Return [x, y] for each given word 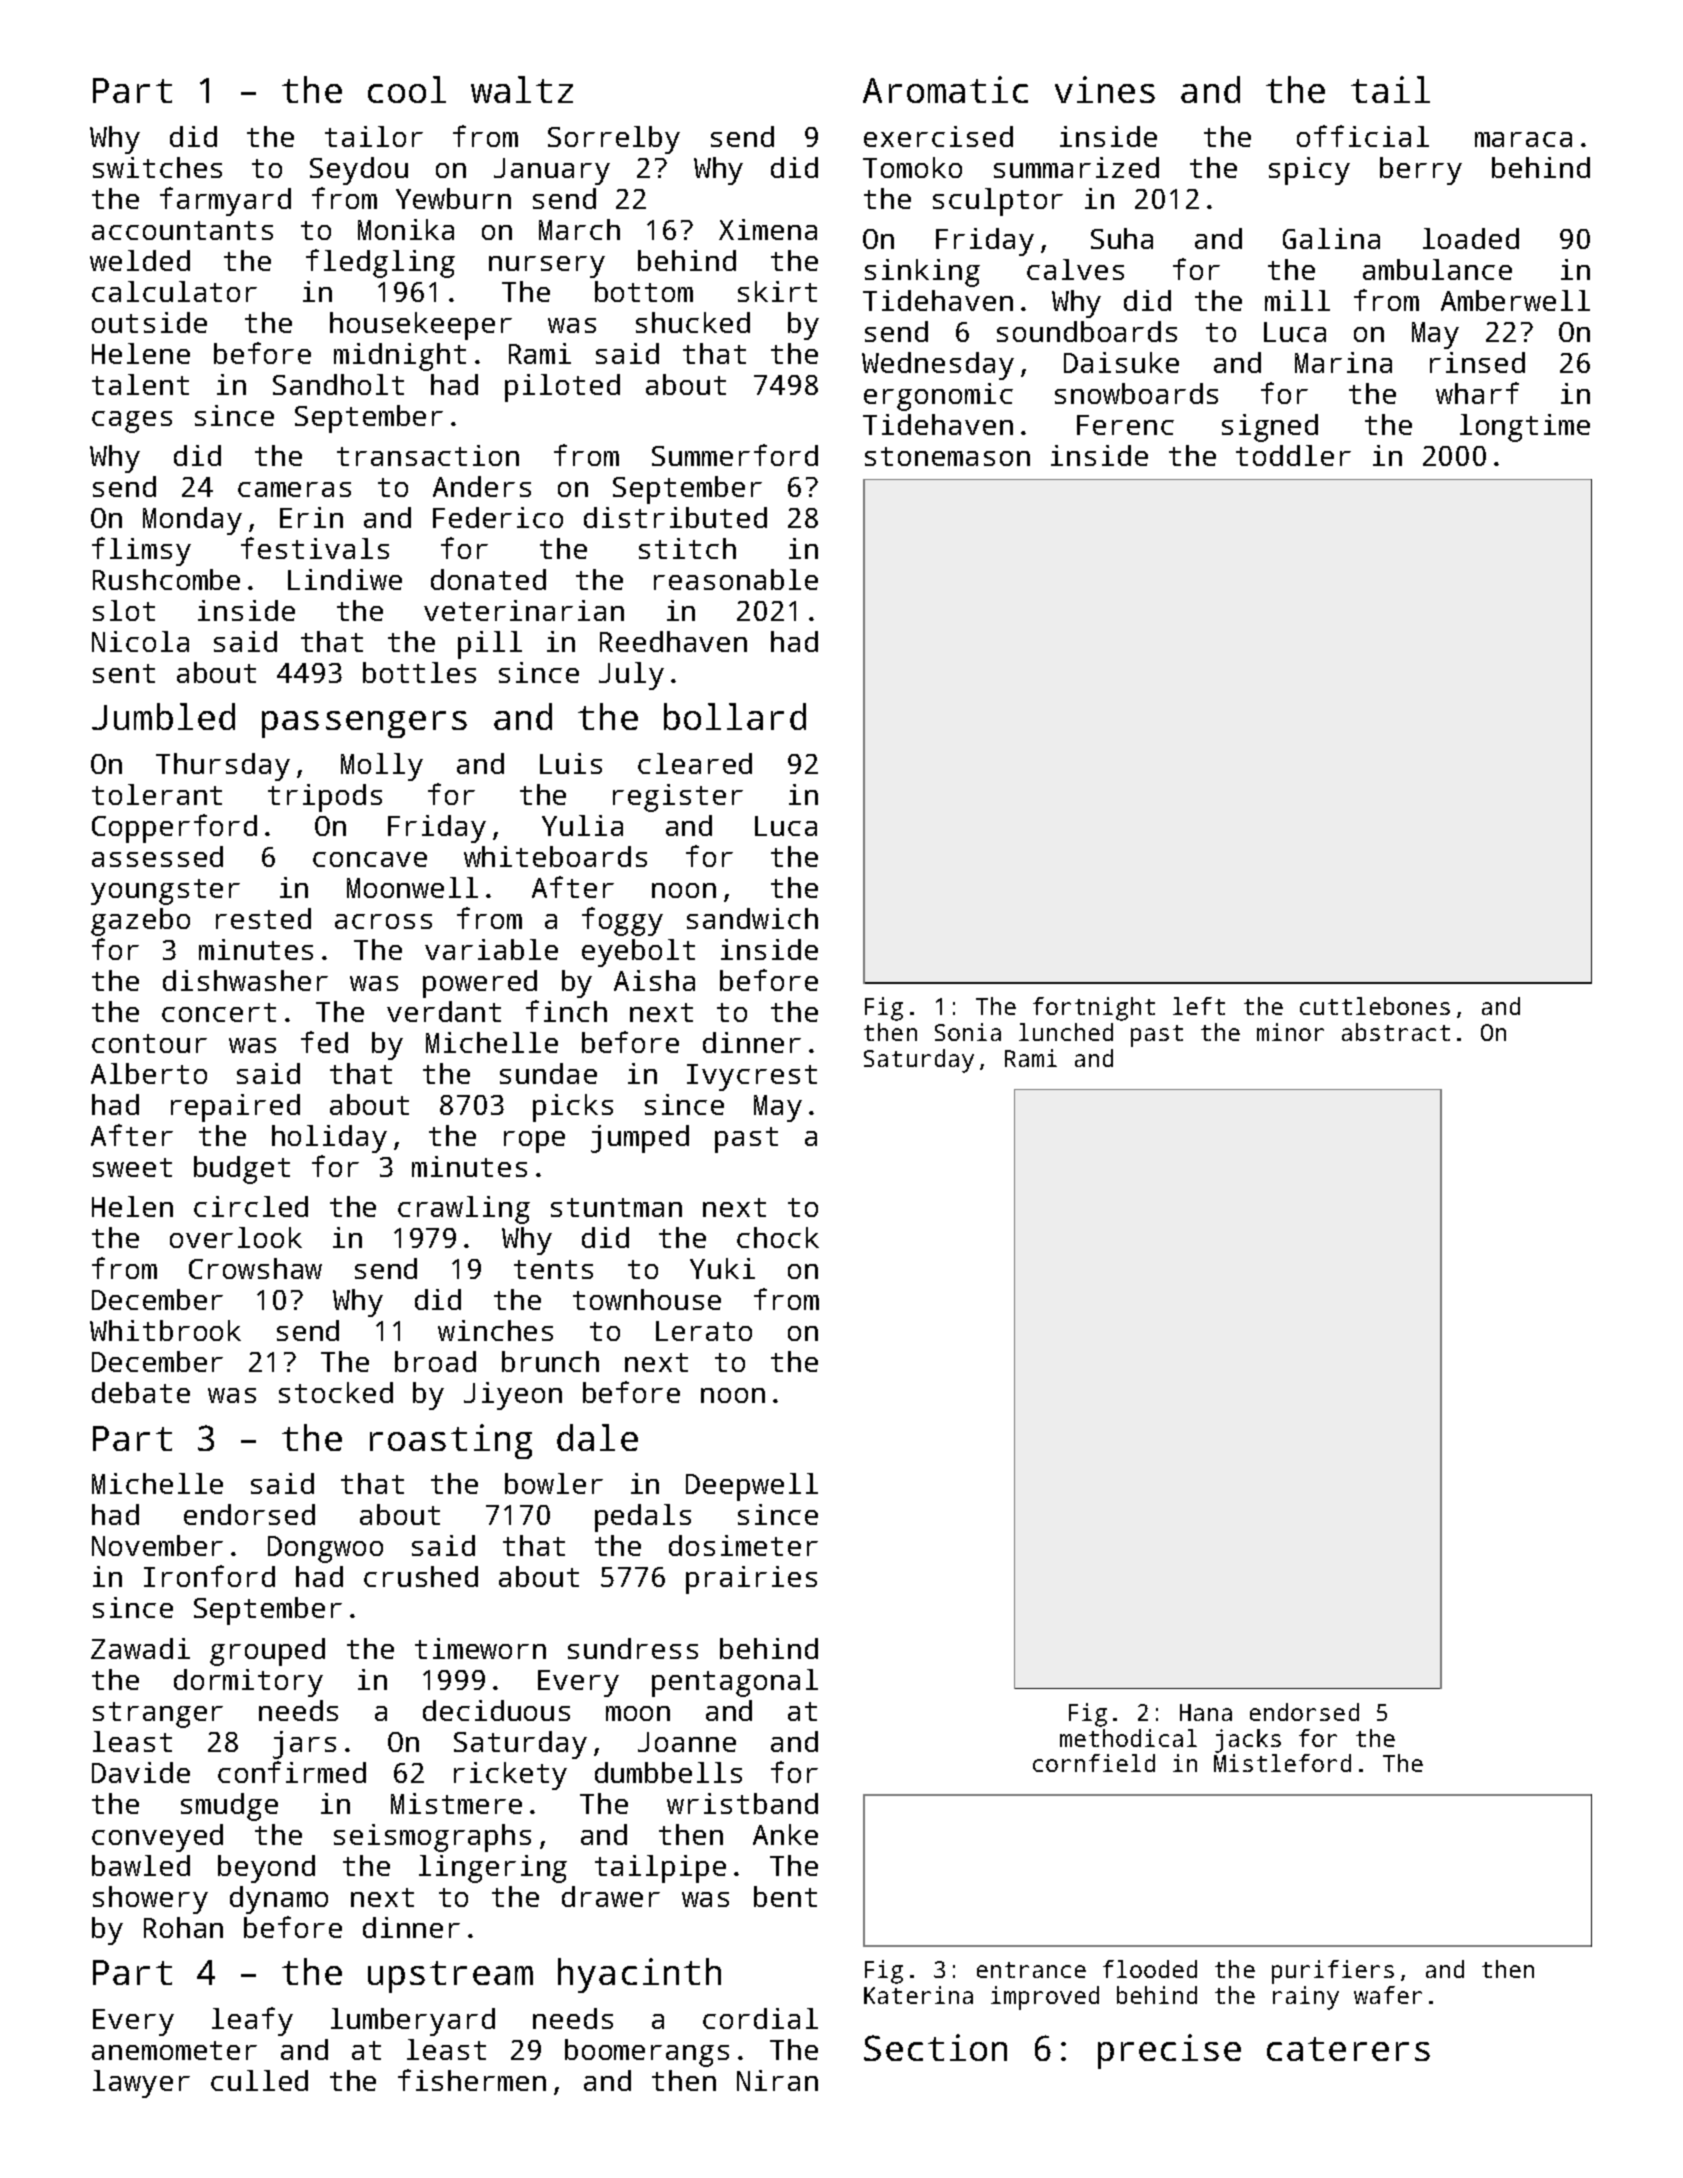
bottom [644, 291]
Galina [1331, 238]
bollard [735, 716]
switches [157, 167]
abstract [1396, 1032]
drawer [611, 1896]
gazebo [140, 922]
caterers [1348, 2049]
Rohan [183, 1927]
